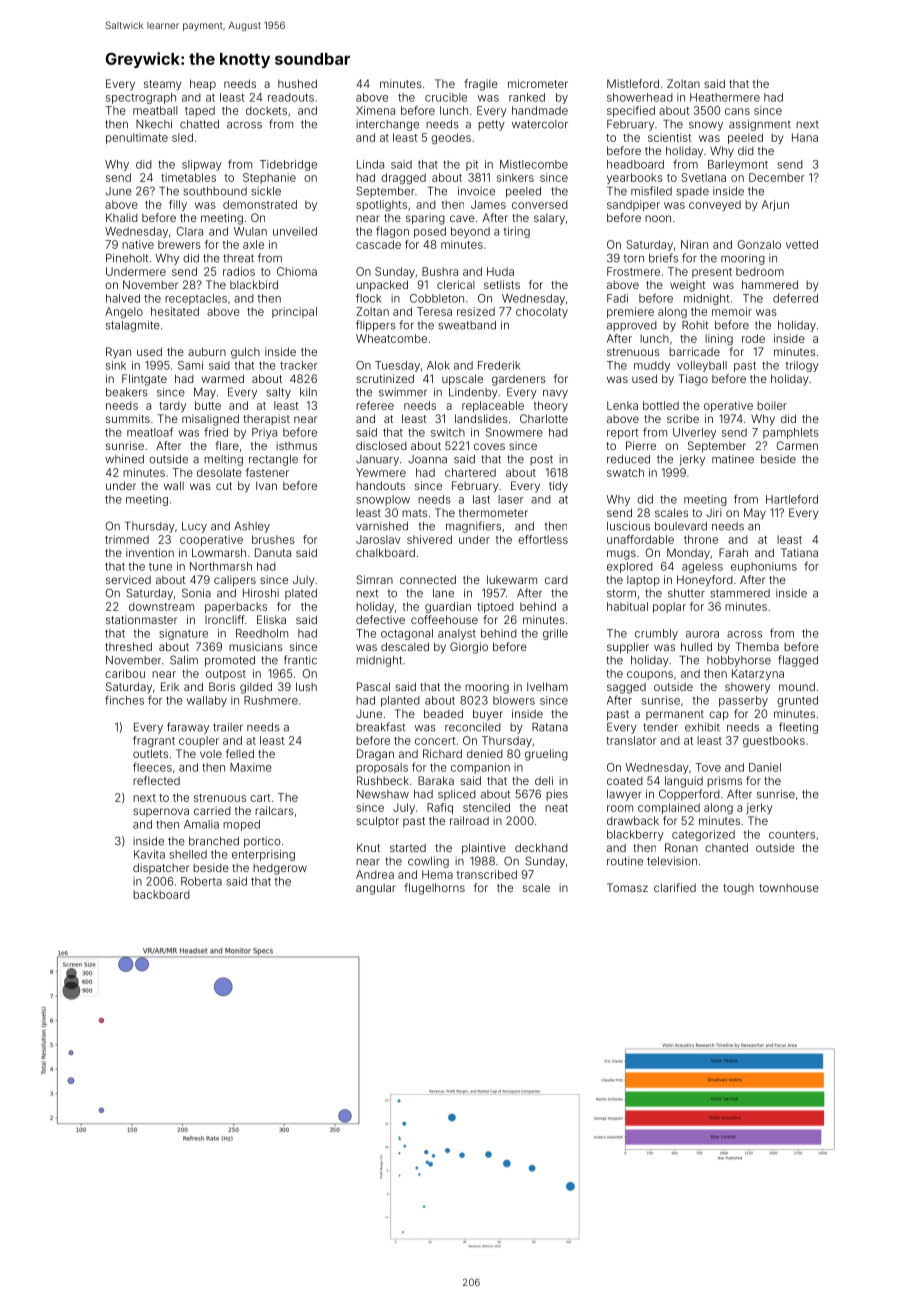 The width and height of the screenshot is (924, 1308). Describe the element at coordinates (791, 433) in the screenshot. I see `pamphlets` at that location.
